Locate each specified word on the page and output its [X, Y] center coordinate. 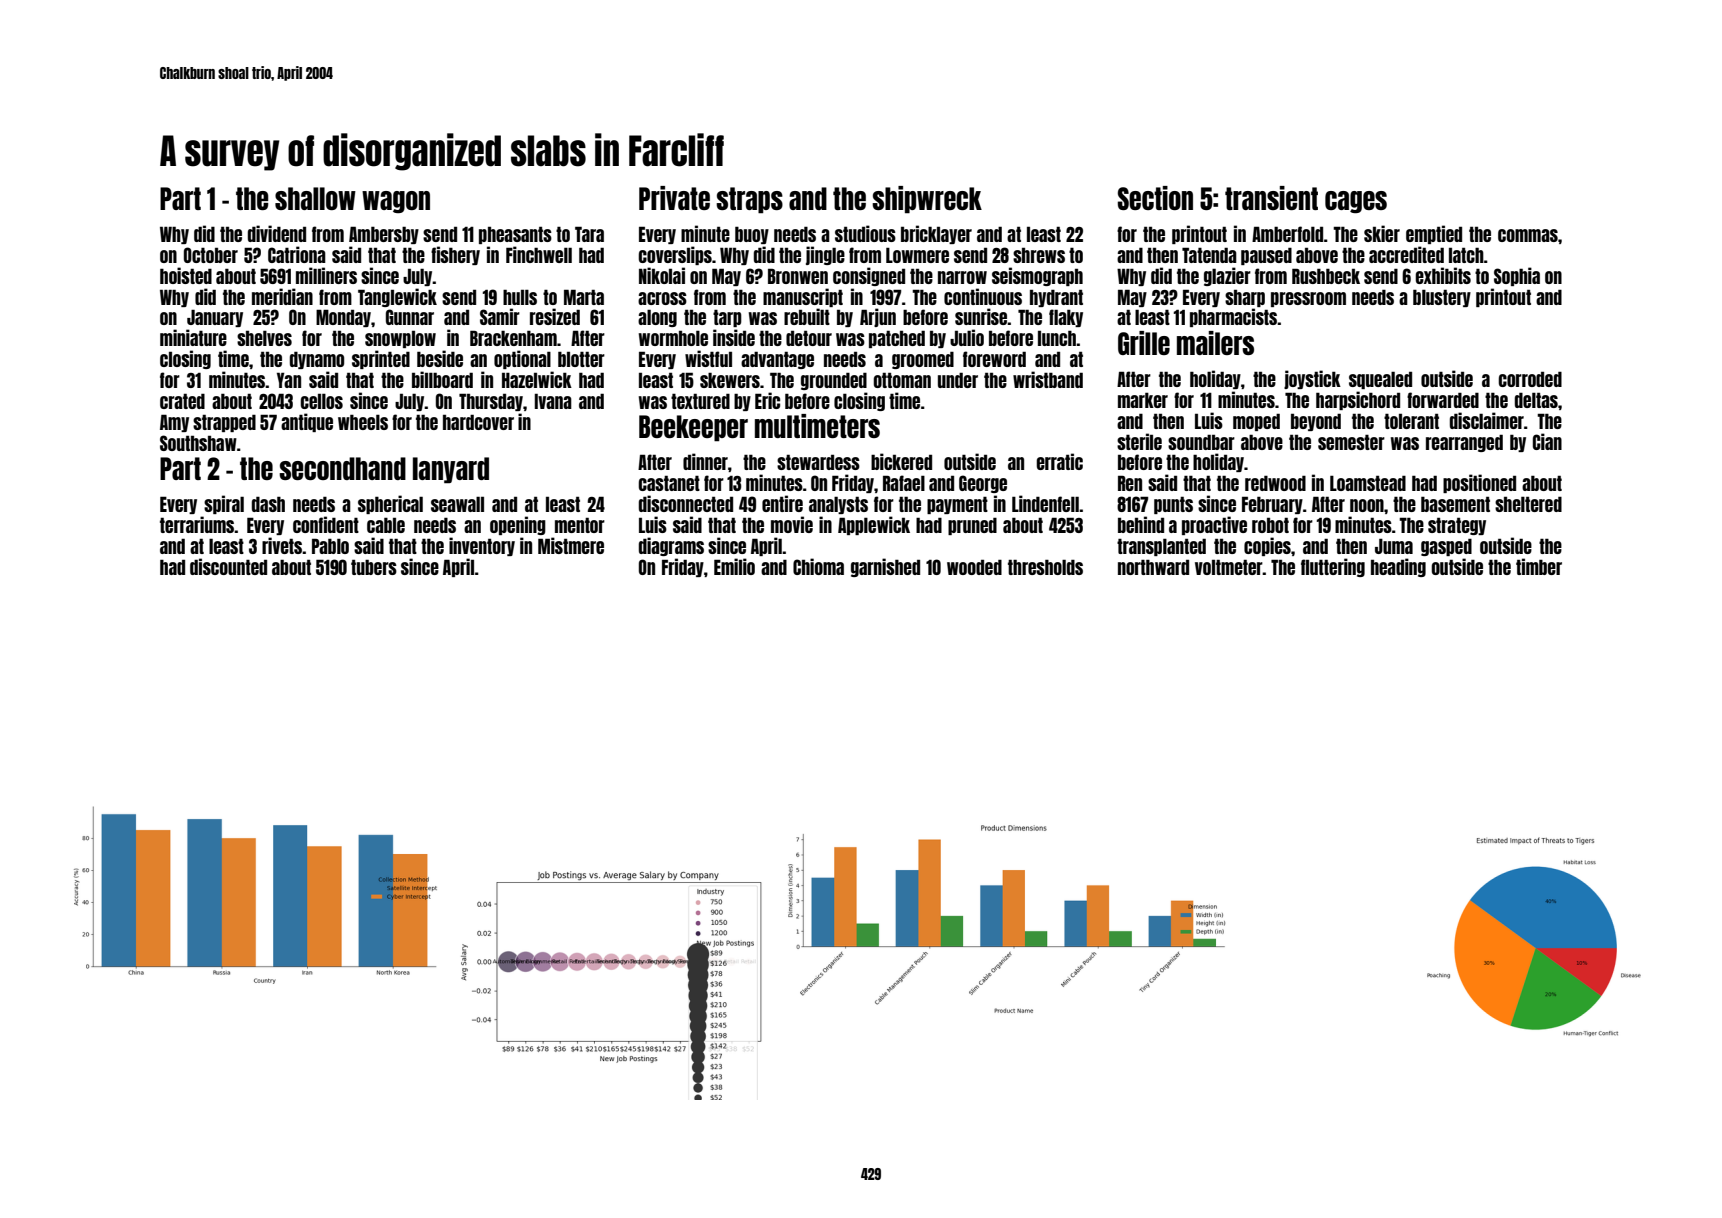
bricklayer [936, 234]
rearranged [1464, 443]
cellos [321, 401]
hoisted [186, 275]
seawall [457, 504]
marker [1143, 400]
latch [1466, 255]
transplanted [1161, 547]
